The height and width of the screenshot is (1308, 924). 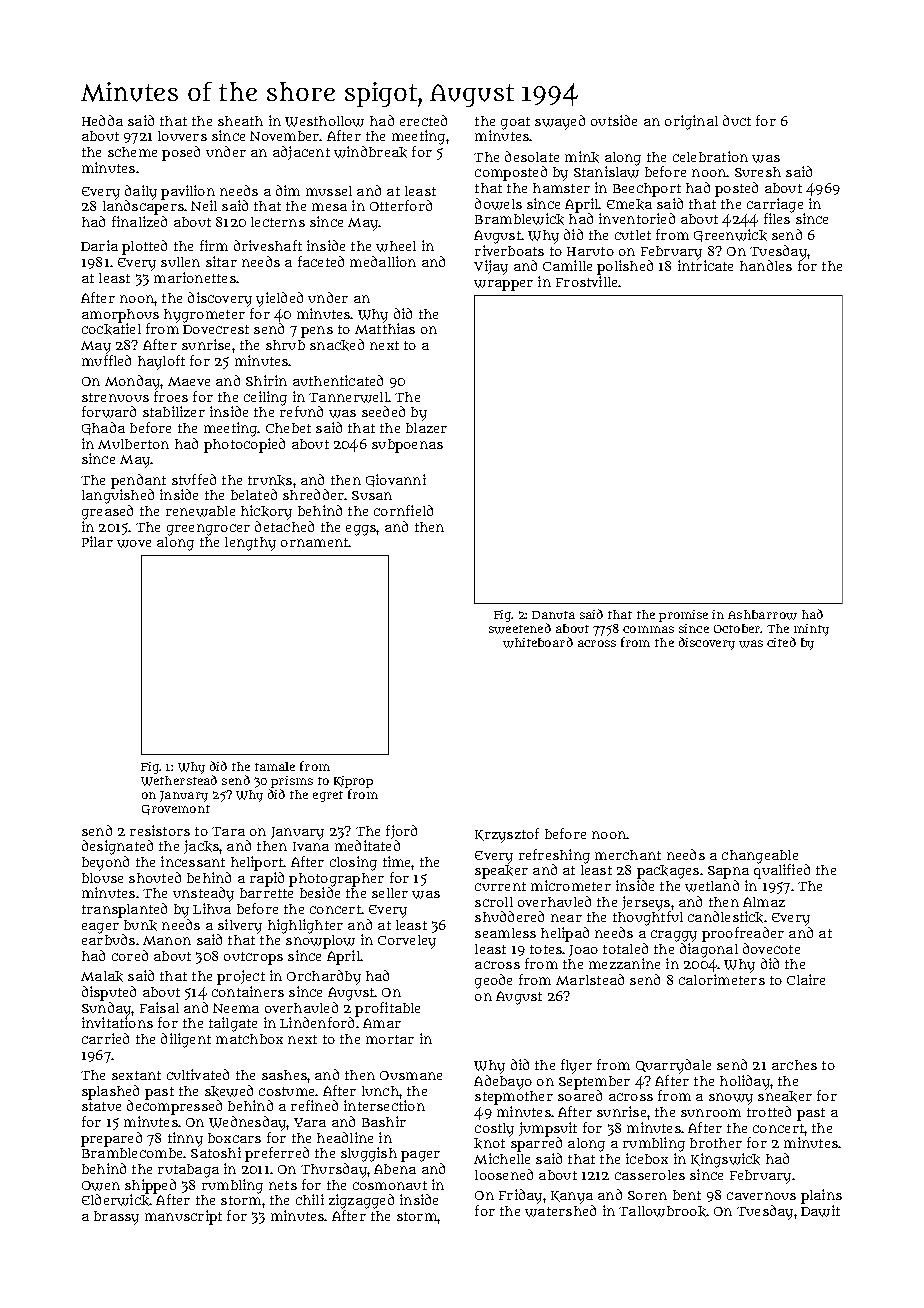 What do you see at coordinates (614, 120) in the screenshot?
I see `outside` at bounding box center [614, 120].
